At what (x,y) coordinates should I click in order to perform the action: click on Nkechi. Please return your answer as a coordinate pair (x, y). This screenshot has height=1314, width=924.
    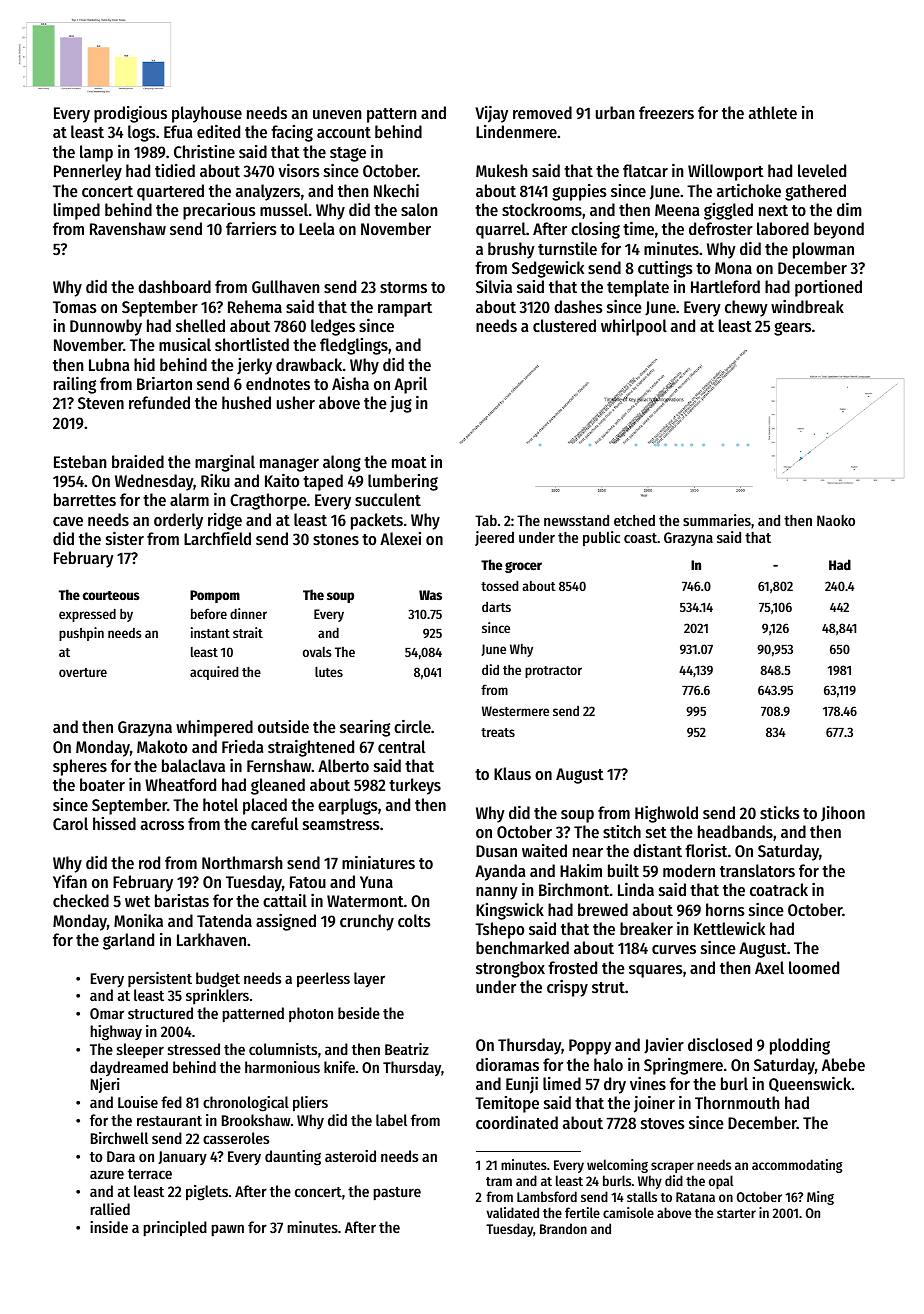
    Looking at the image, I should click on (396, 190).
